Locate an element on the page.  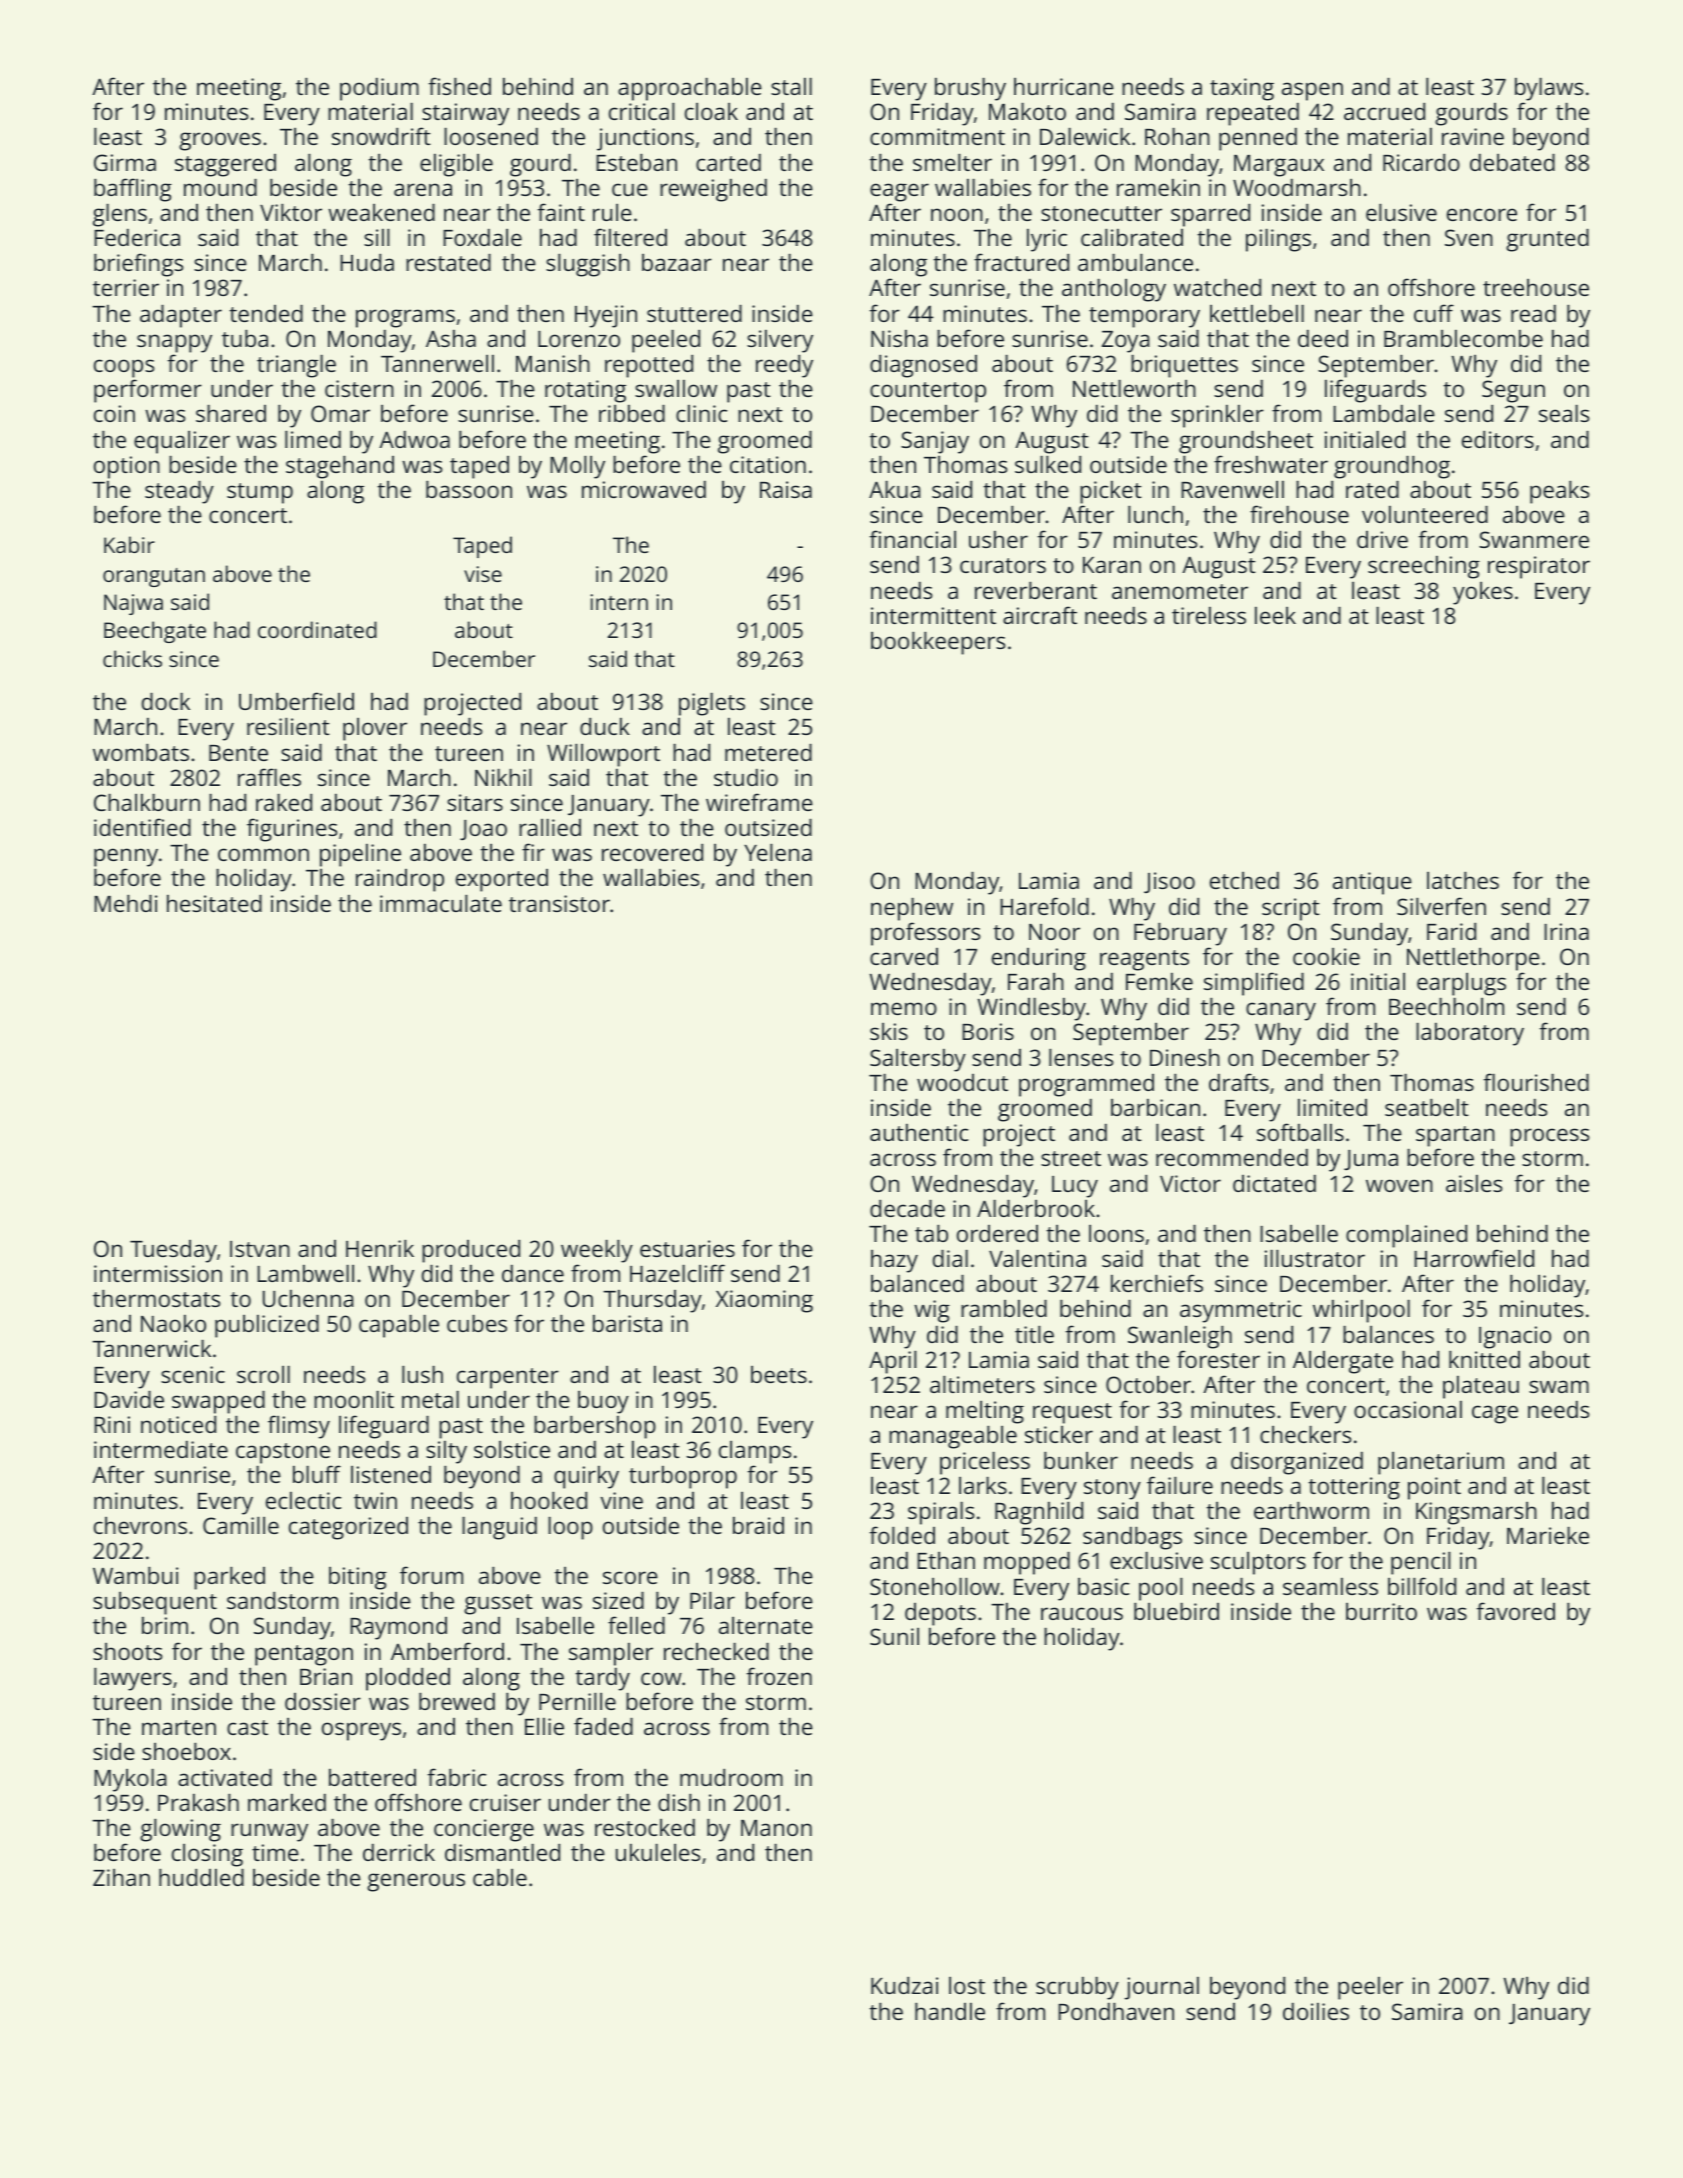
plover is located at coordinates (375, 729).
